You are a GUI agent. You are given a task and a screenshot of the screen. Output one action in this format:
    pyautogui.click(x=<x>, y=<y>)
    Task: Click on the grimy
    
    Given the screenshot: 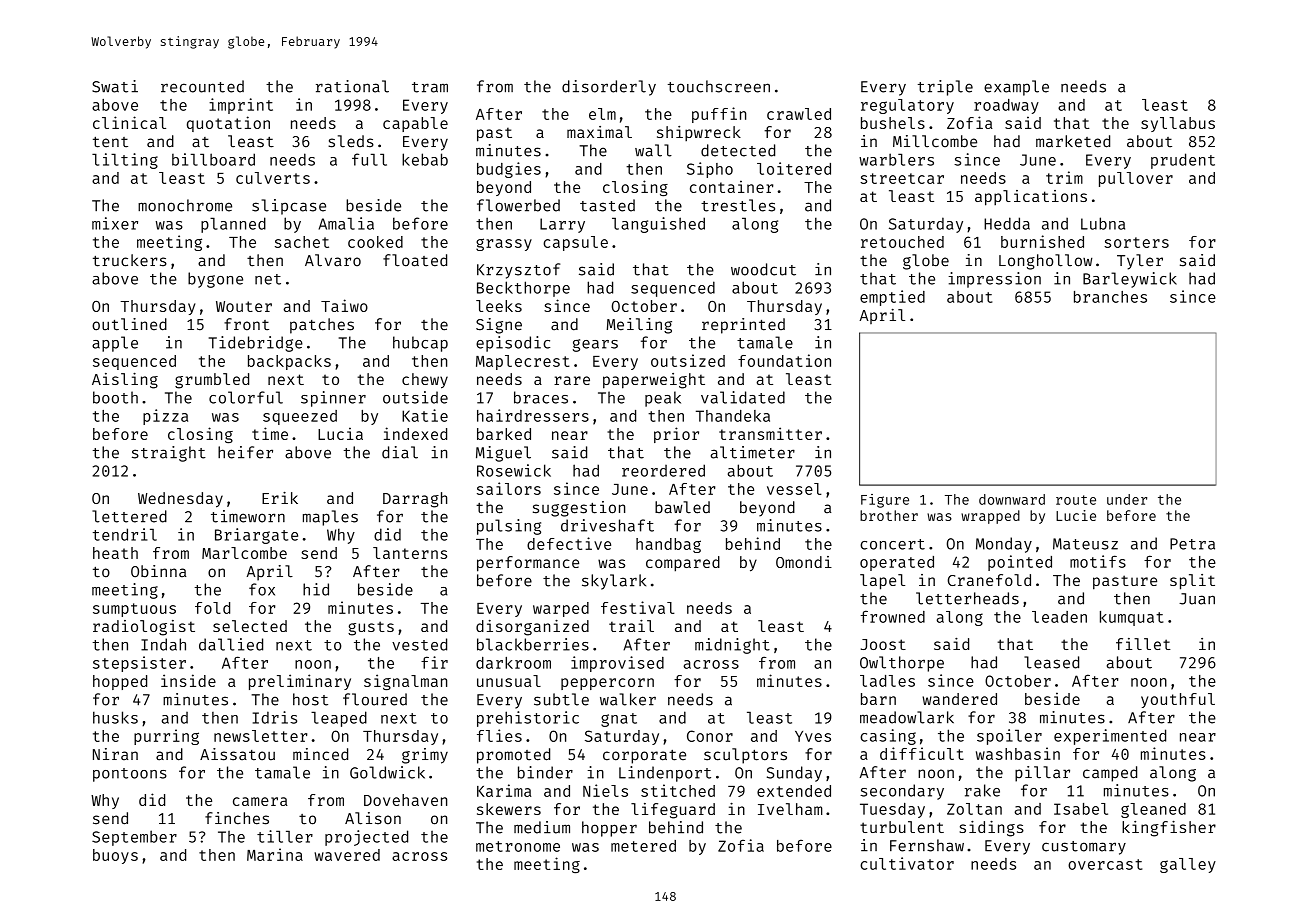 What is the action you would take?
    pyautogui.click(x=425, y=756)
